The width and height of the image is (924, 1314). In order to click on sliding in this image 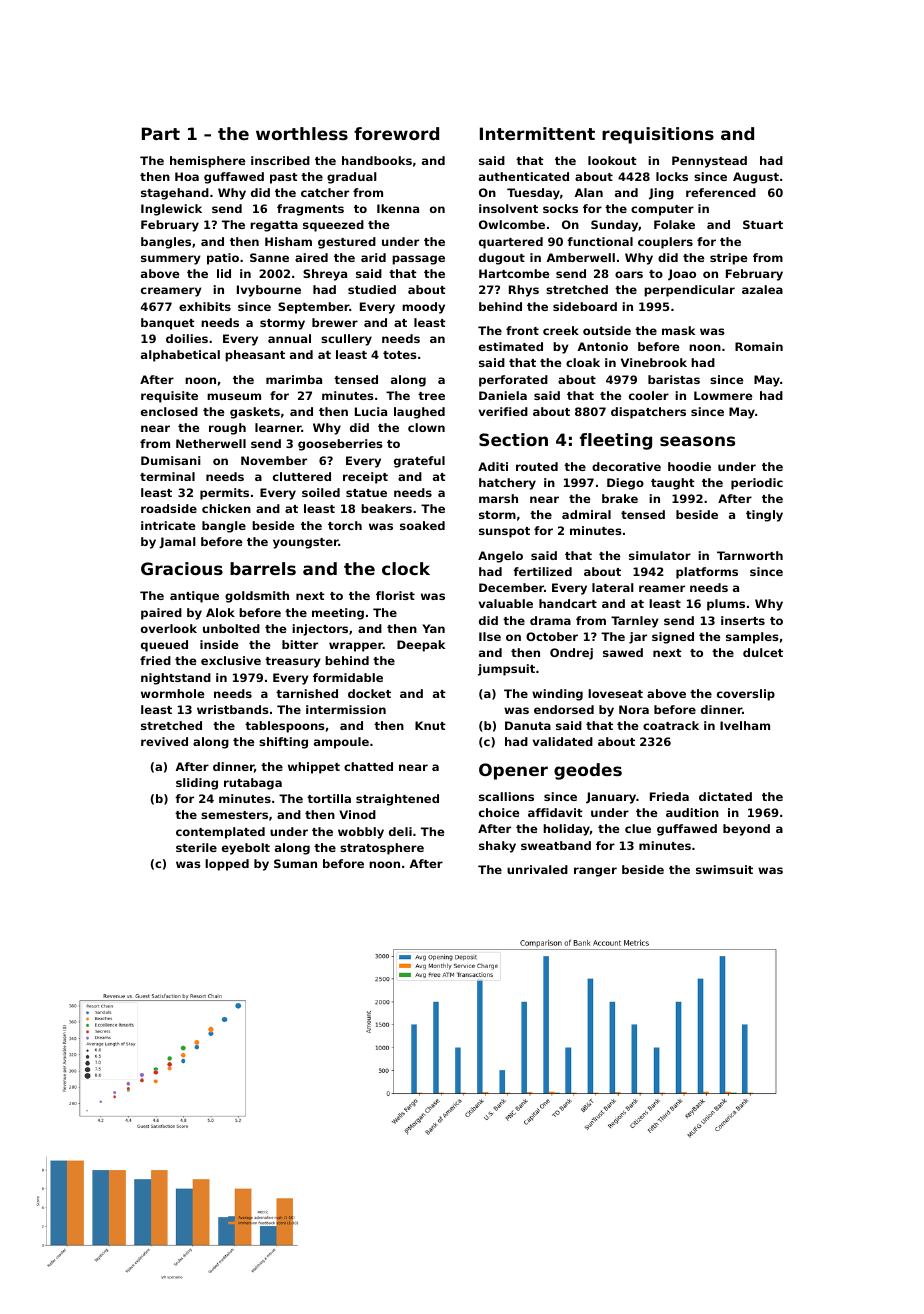, I will do `click(197, 784)`.
